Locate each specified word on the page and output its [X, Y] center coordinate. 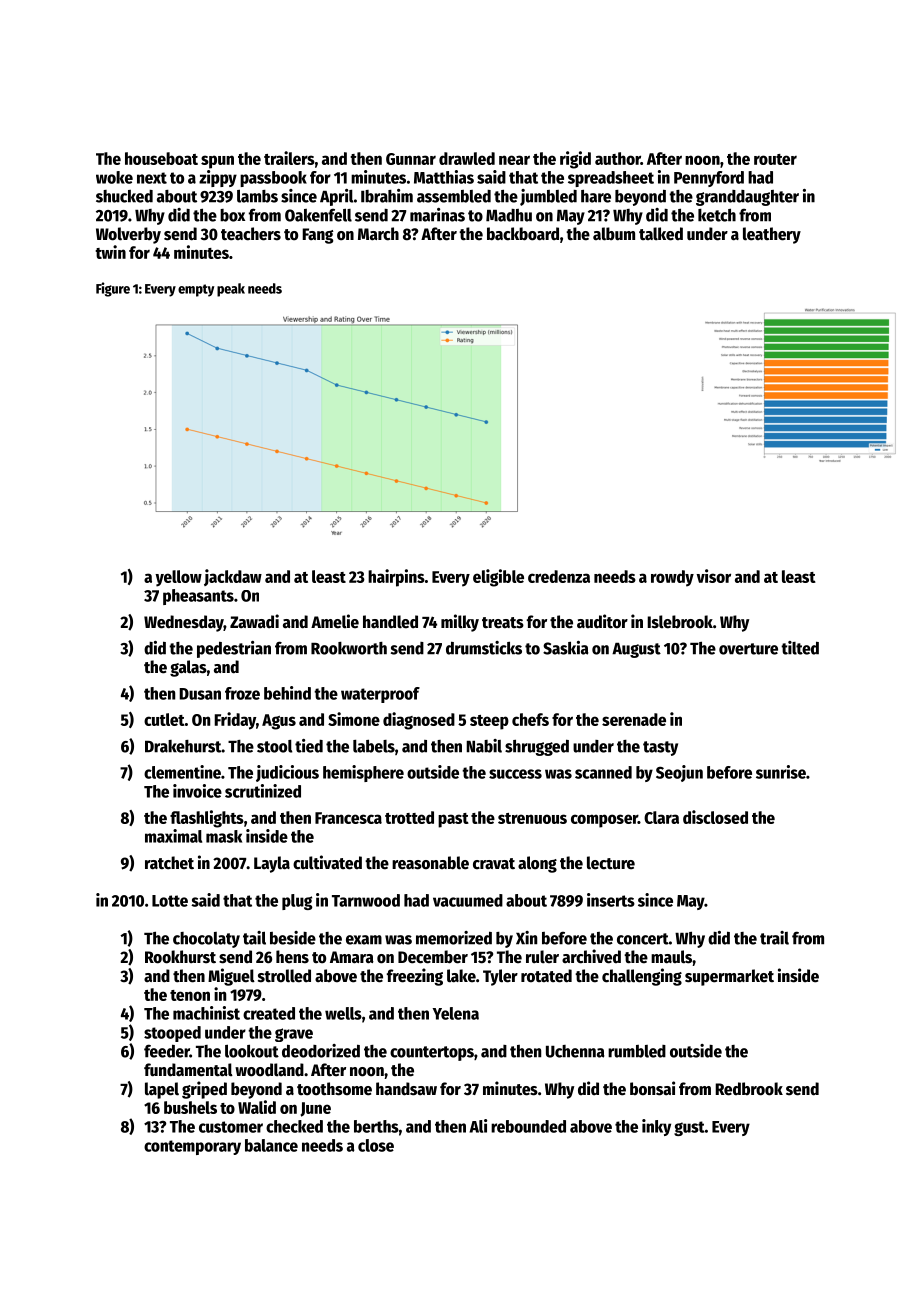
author [618, 158]
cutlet [164, 719]
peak [231, 290]
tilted [800, 648]
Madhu [509, 215]
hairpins [396, 578]
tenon [190, 995]
